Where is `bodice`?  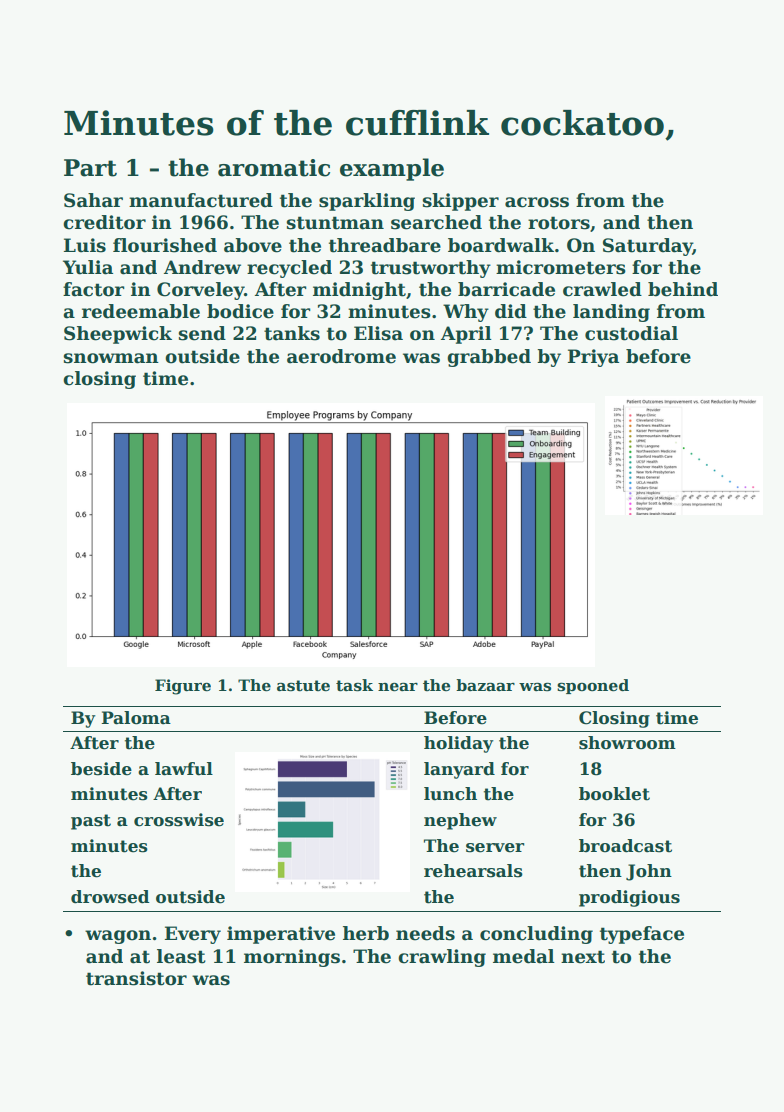 bodice is located at coordinates (240, 311).
